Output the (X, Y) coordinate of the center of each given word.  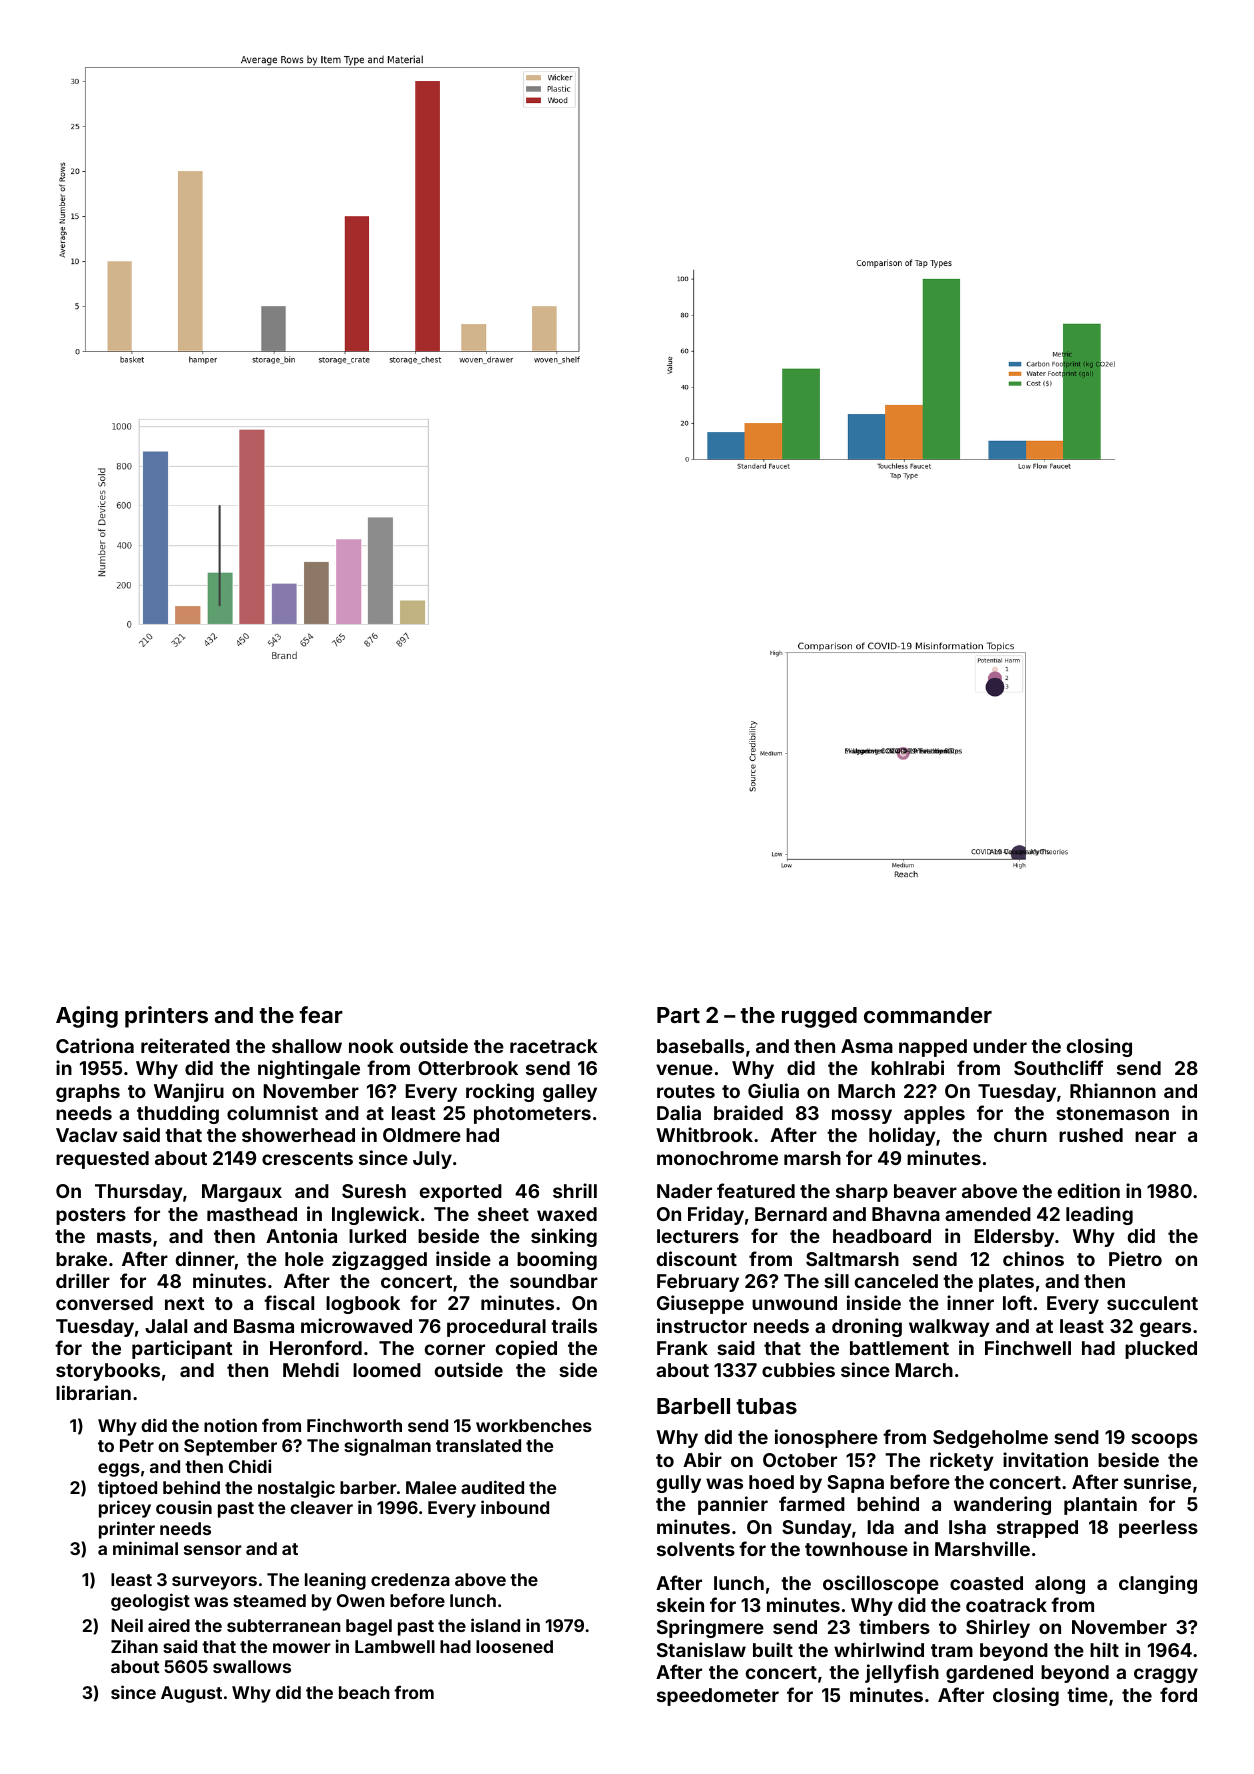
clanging (1158, 1584)
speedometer (718, 1697)
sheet (503, 1214)
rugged (819, 1017)
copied (526, 1349)
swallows (252, 1666)
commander (928, 1015)
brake (81, 1259)
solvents (696, 1549)
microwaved (356, 1325)
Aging (87, 1017)
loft (1017, 1302)
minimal (145, 1548)
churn (1020, 1135)
